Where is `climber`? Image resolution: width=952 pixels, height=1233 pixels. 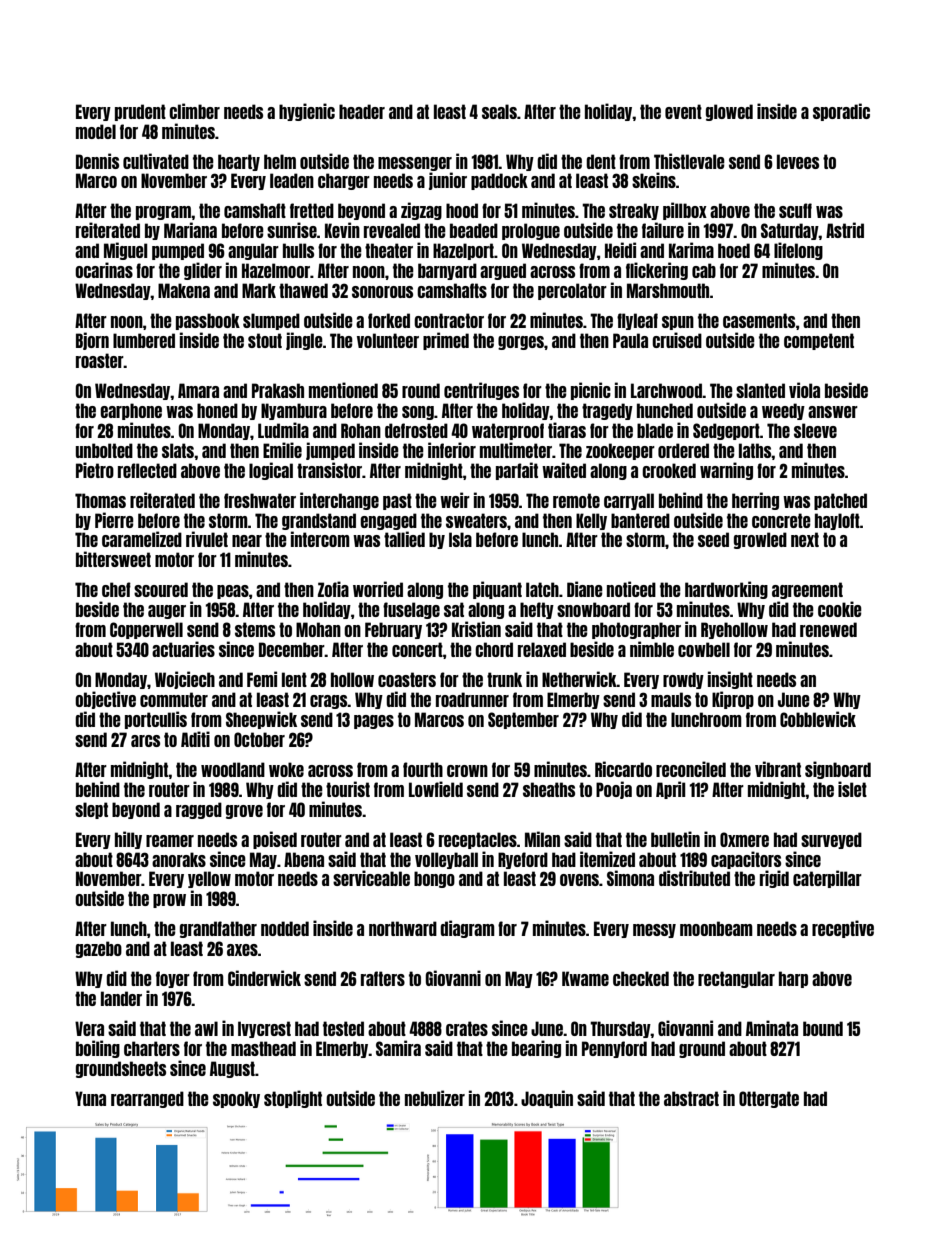
climber is located at coordinates (194, 111).
